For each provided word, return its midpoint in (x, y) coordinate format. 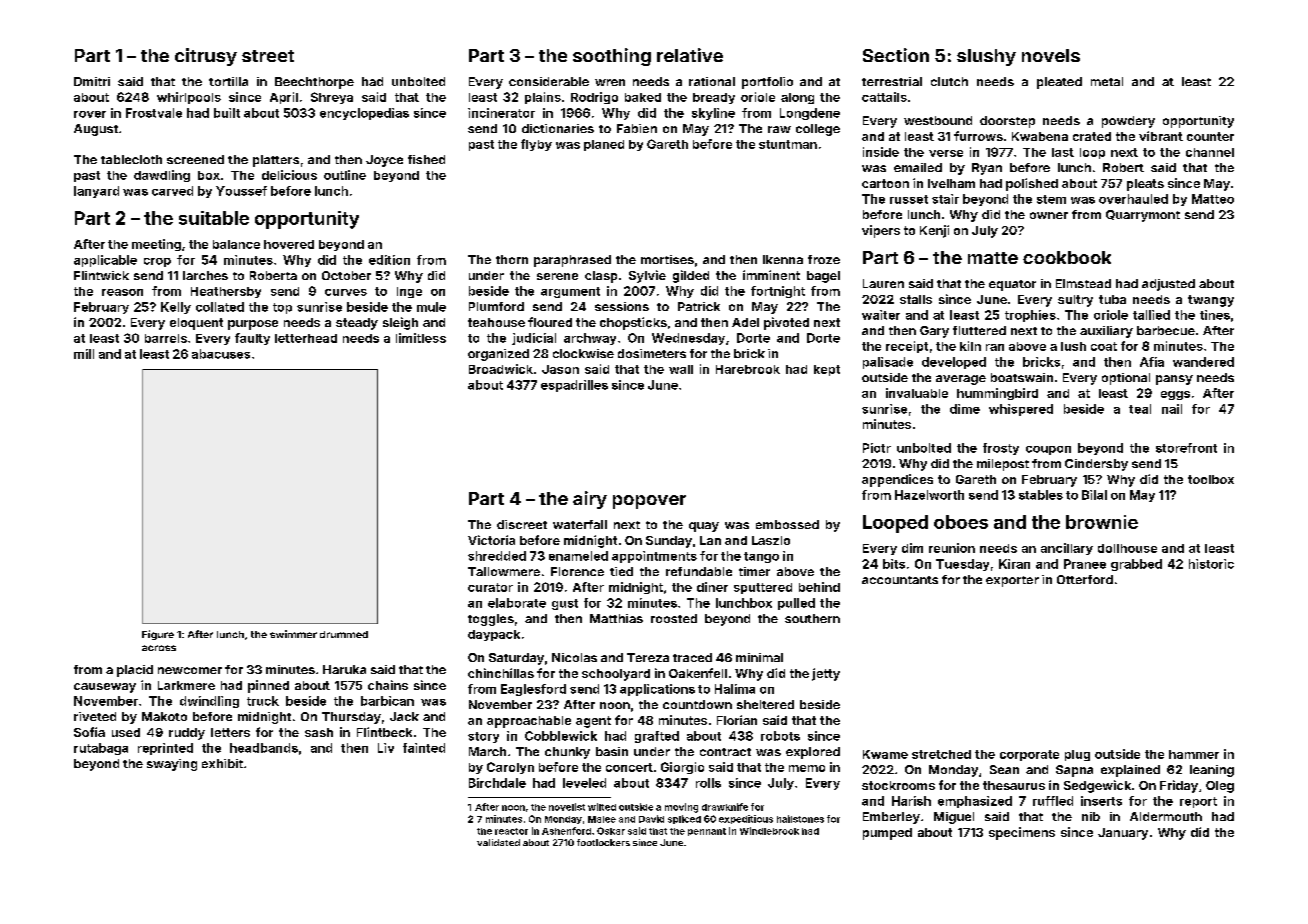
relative (690, 55)
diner (712, 587)
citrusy (206, 57)
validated (498, 842)
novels (1051, 55)
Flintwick (101, 275)
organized (498, 355)
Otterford (1085, 579)
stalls (916, 299)
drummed (344, 634)
